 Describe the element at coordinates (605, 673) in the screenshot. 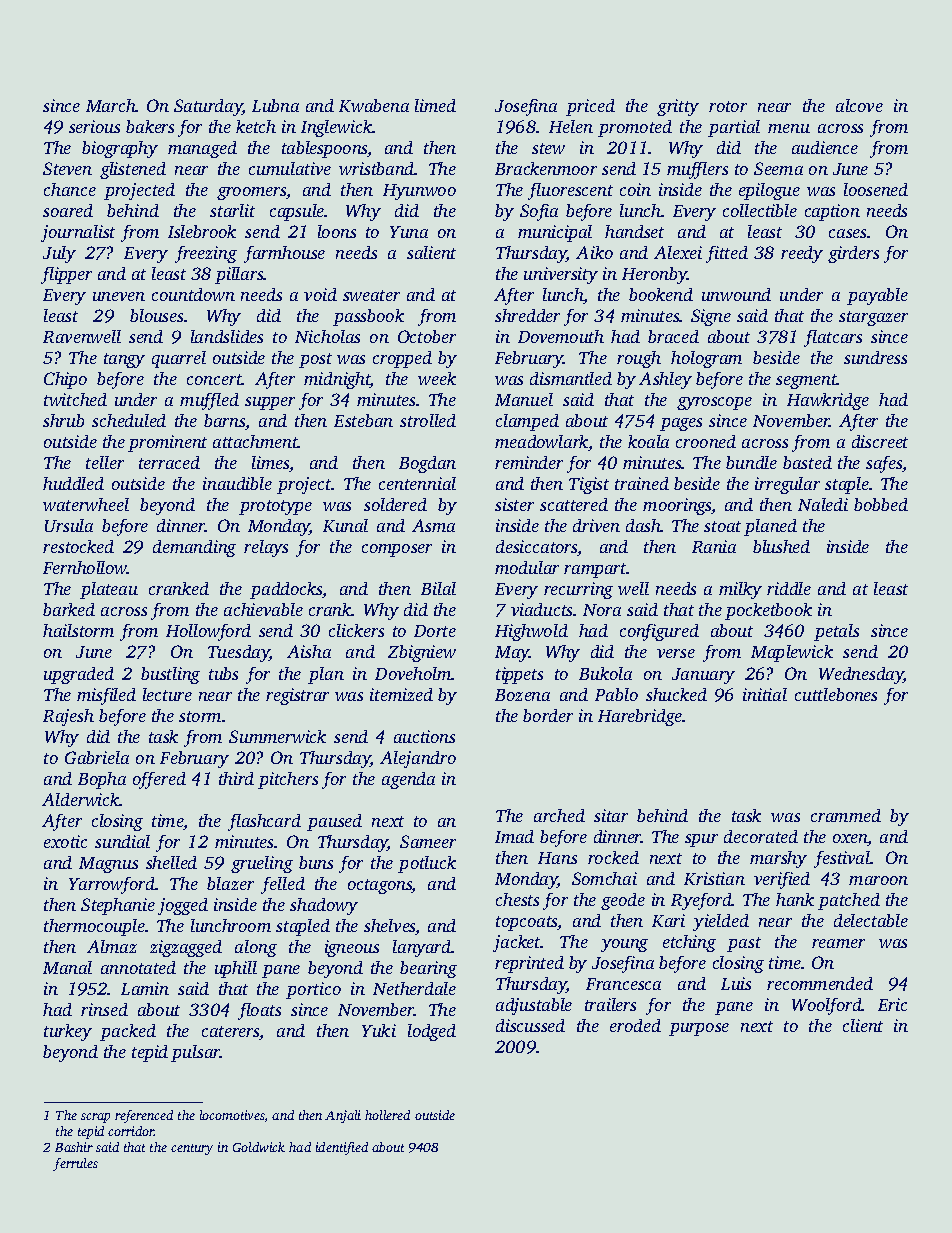

I see `Bukola` at that location.
